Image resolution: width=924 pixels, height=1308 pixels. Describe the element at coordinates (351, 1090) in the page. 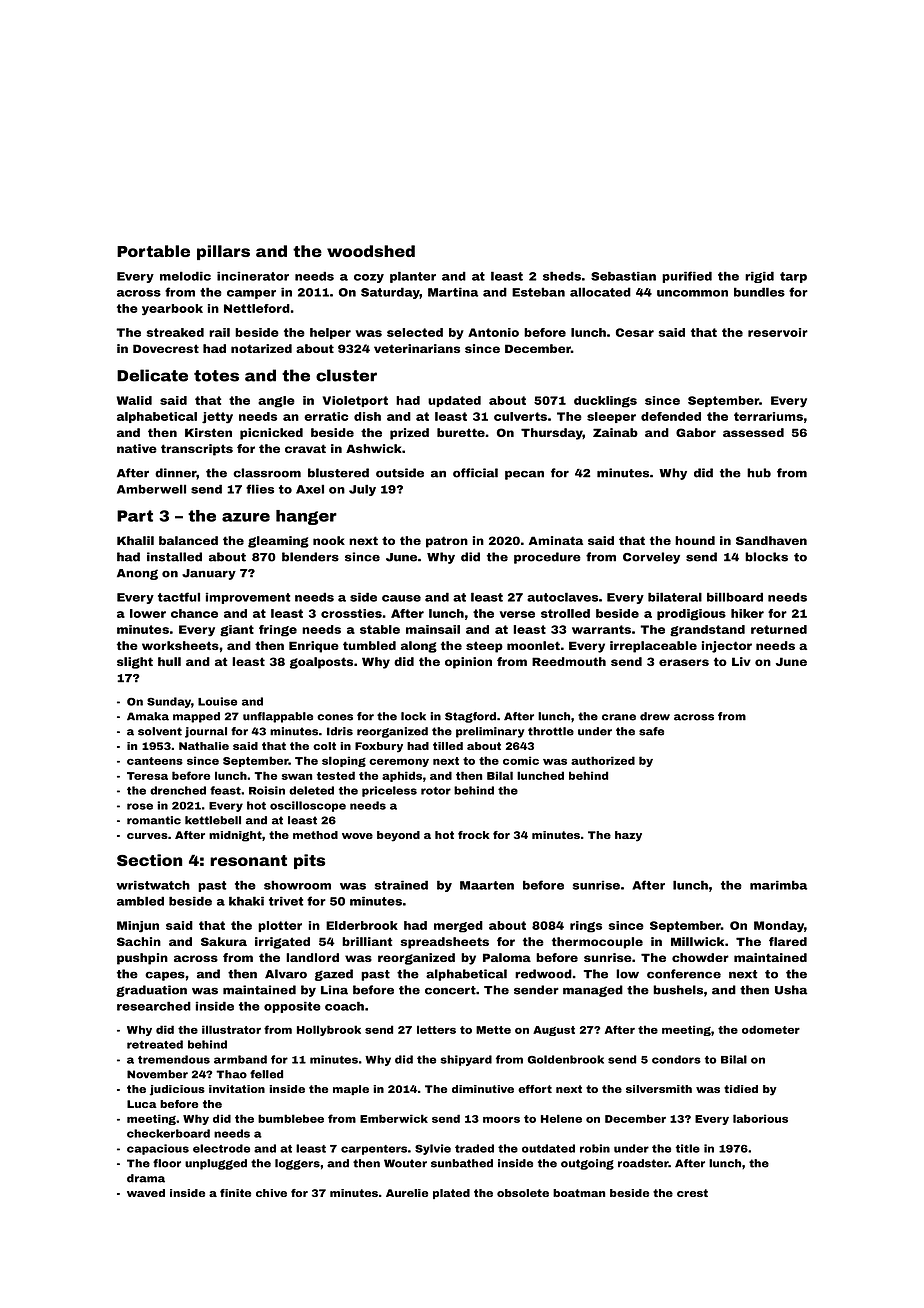

I see `maple` at that location.
